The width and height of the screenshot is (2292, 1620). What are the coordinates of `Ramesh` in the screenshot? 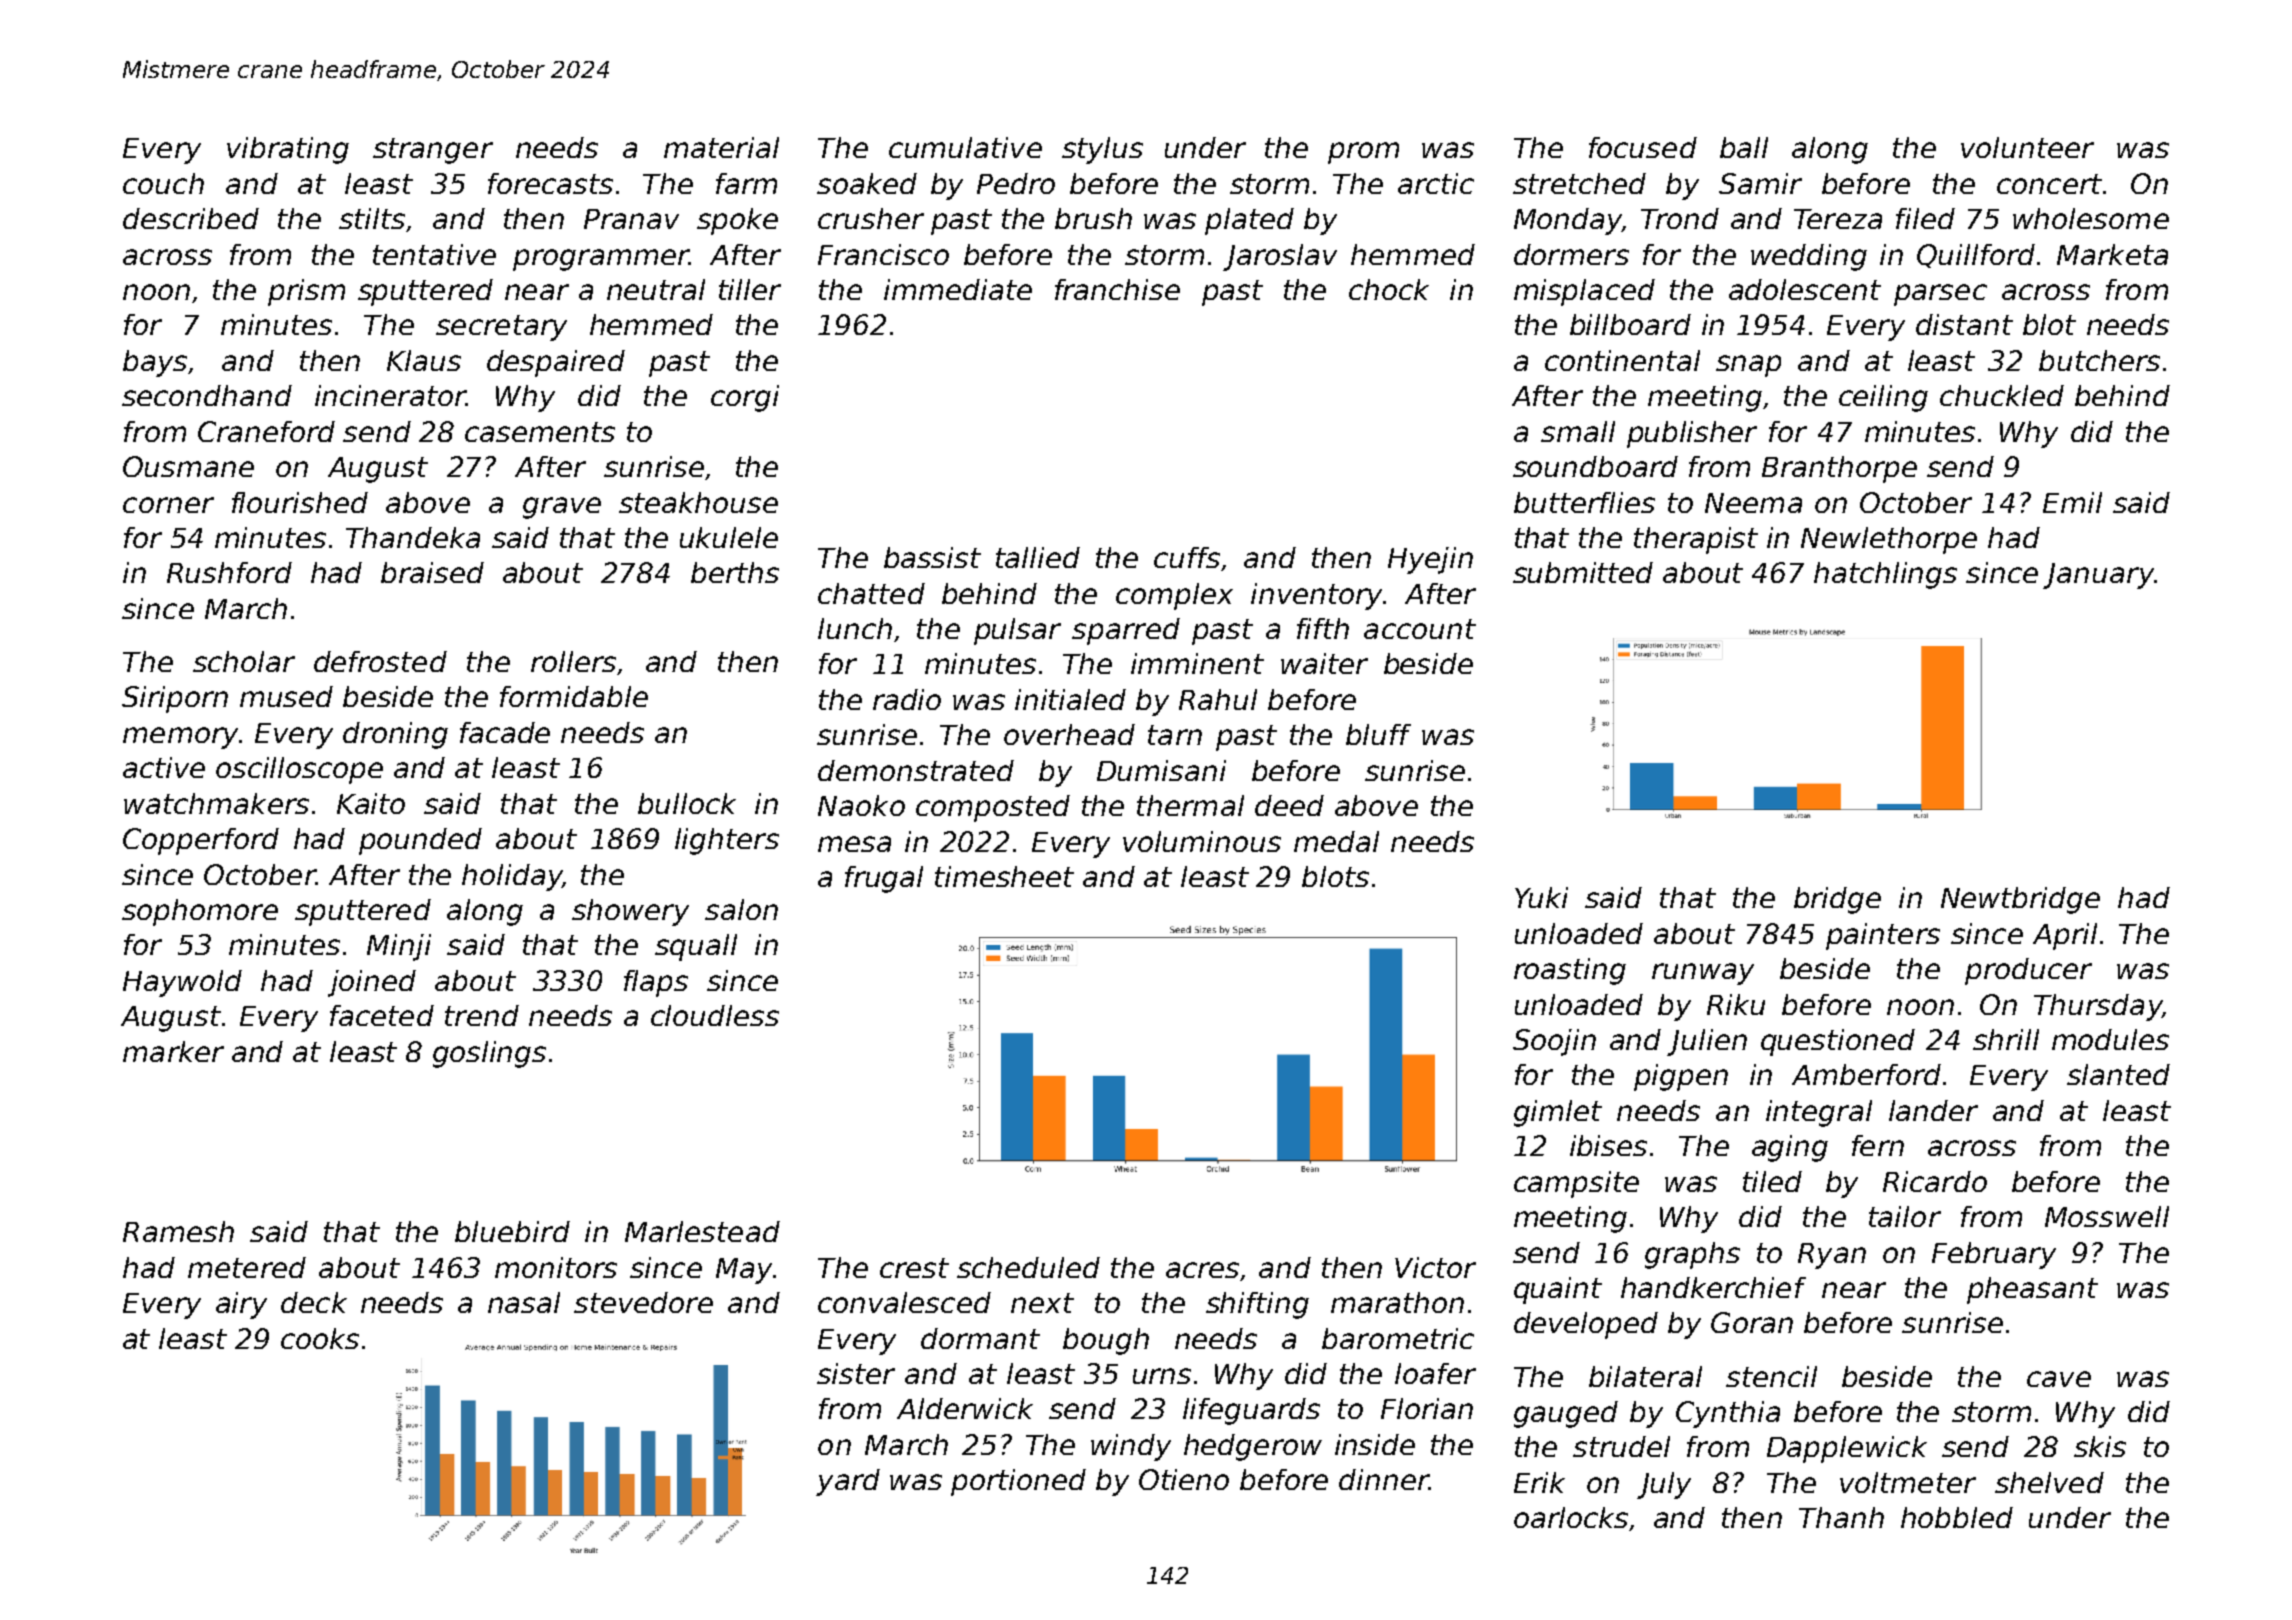 It's located at (178, 1231).
